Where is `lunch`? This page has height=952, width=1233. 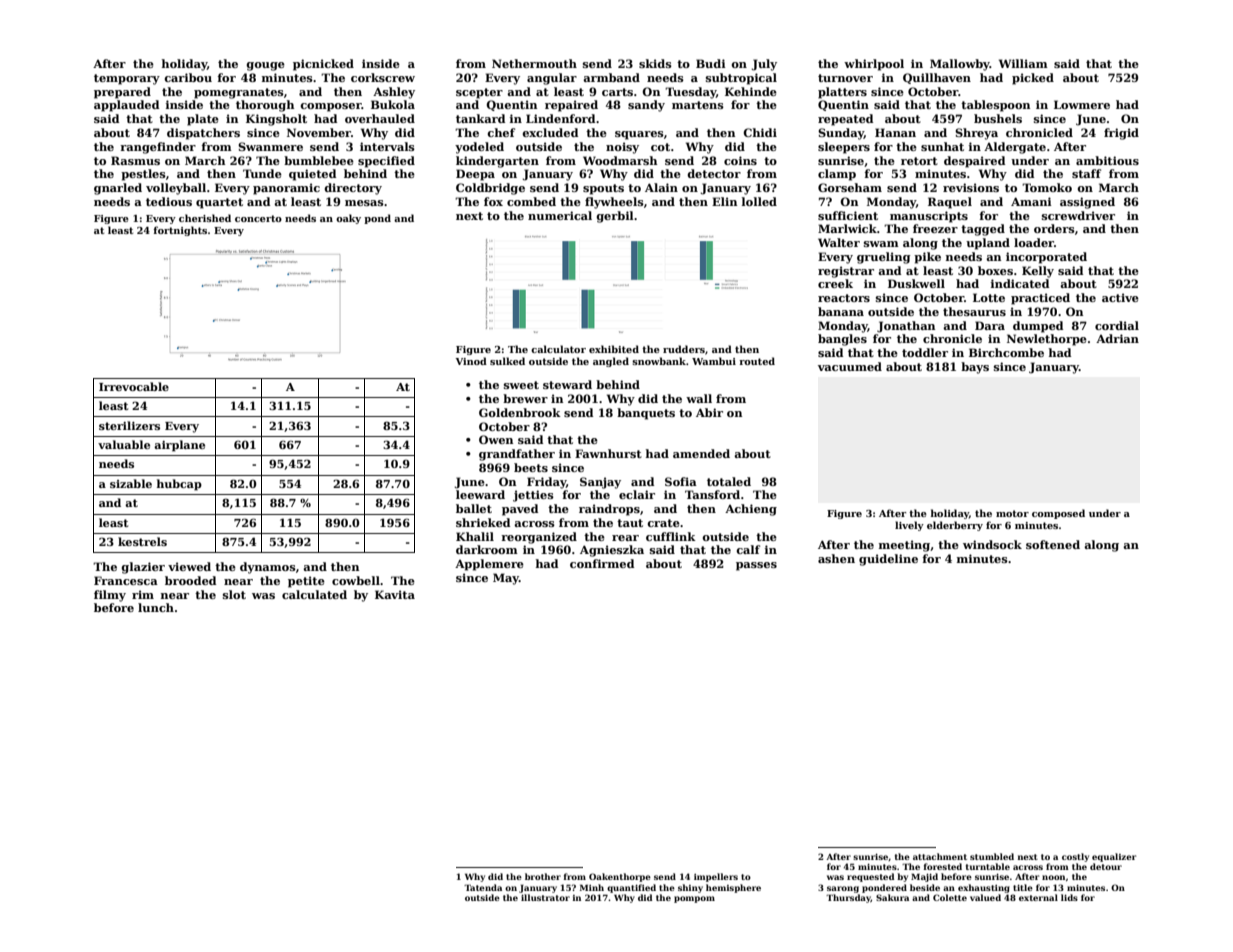
lunch is located at coordinates (156, 607).
